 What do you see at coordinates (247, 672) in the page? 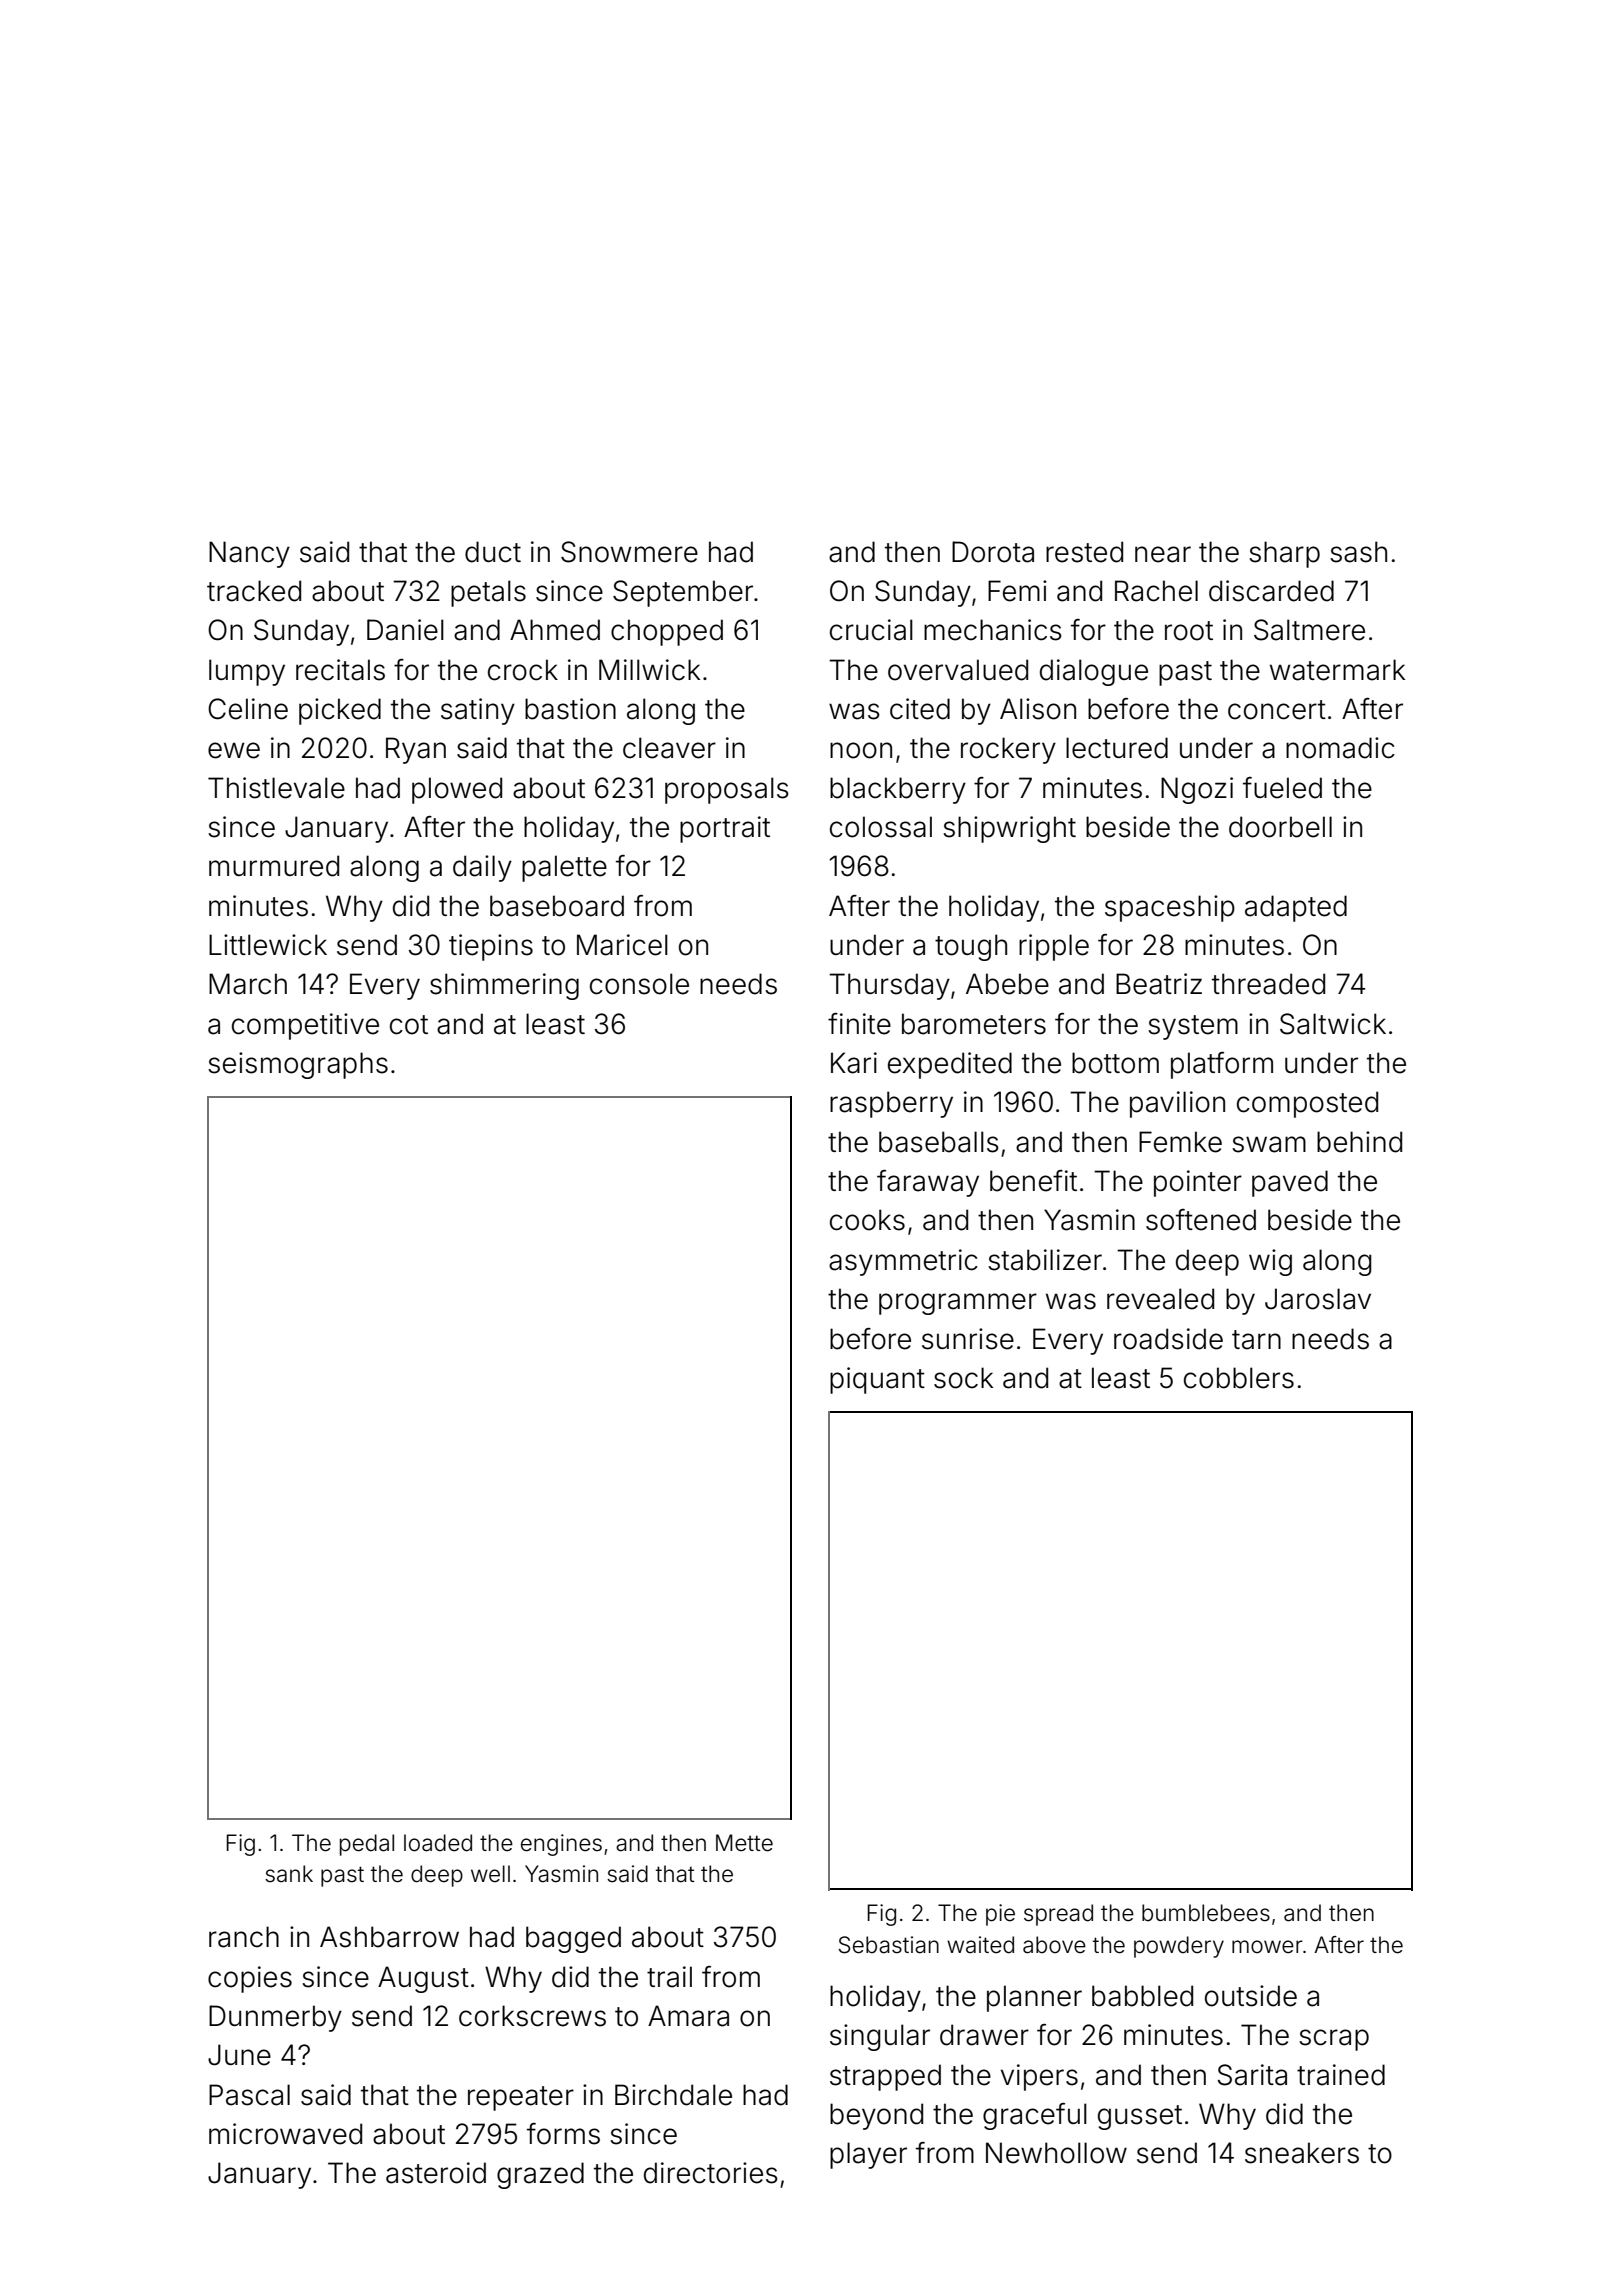
I see `lumpy` at bounding box center [247, 672].
